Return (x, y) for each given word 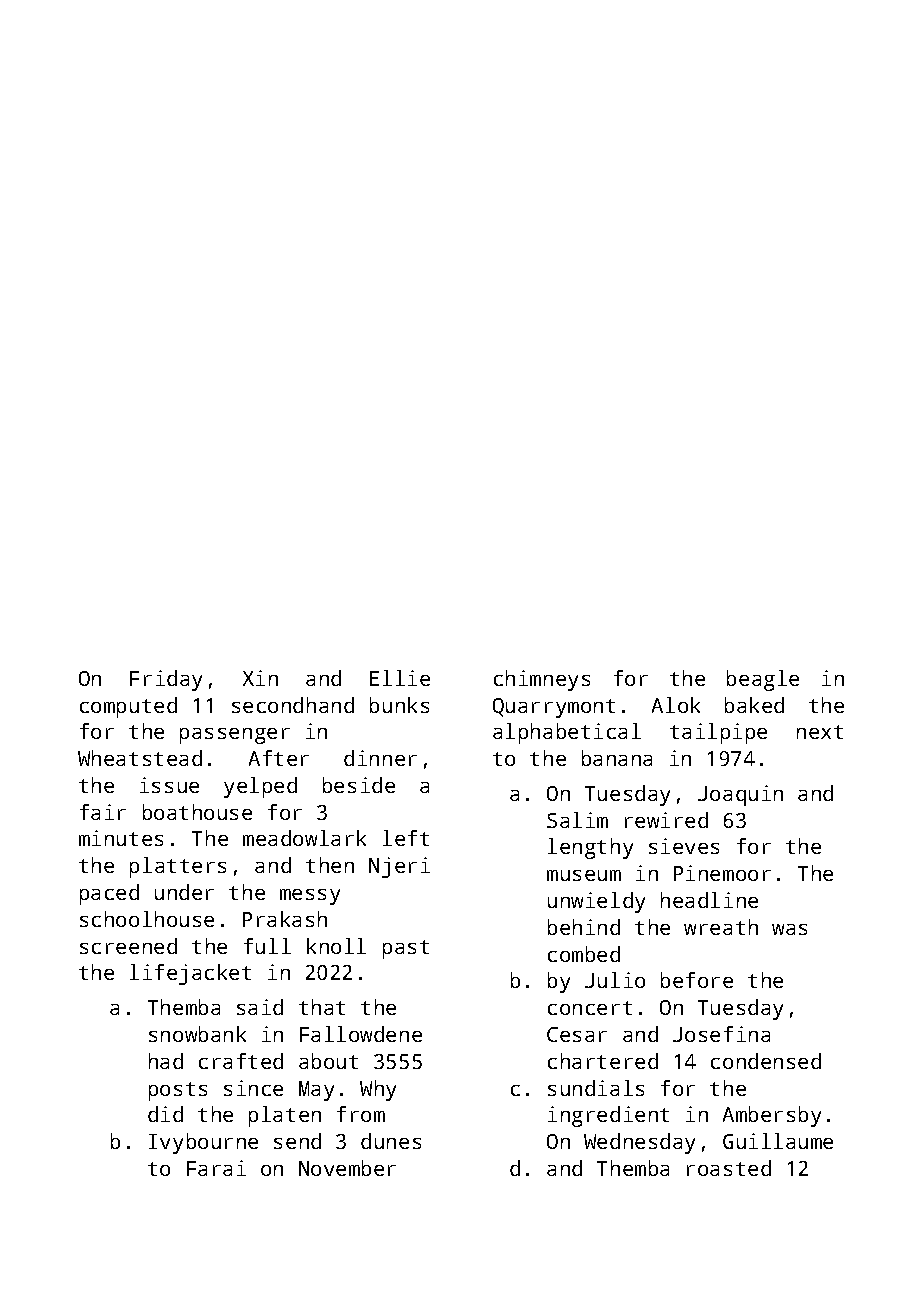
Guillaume (778, 1141)
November (347, 1168)
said (260, 1007)
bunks (399, 705)
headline (709, 900)
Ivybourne (203, 1143)
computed (128, 707)
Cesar (577, 1034)
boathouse (197, 812)
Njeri (399, 867)
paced (109, 894)
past (406, 949)
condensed (766, 1061)
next (820, 732)
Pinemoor (722, 873)
